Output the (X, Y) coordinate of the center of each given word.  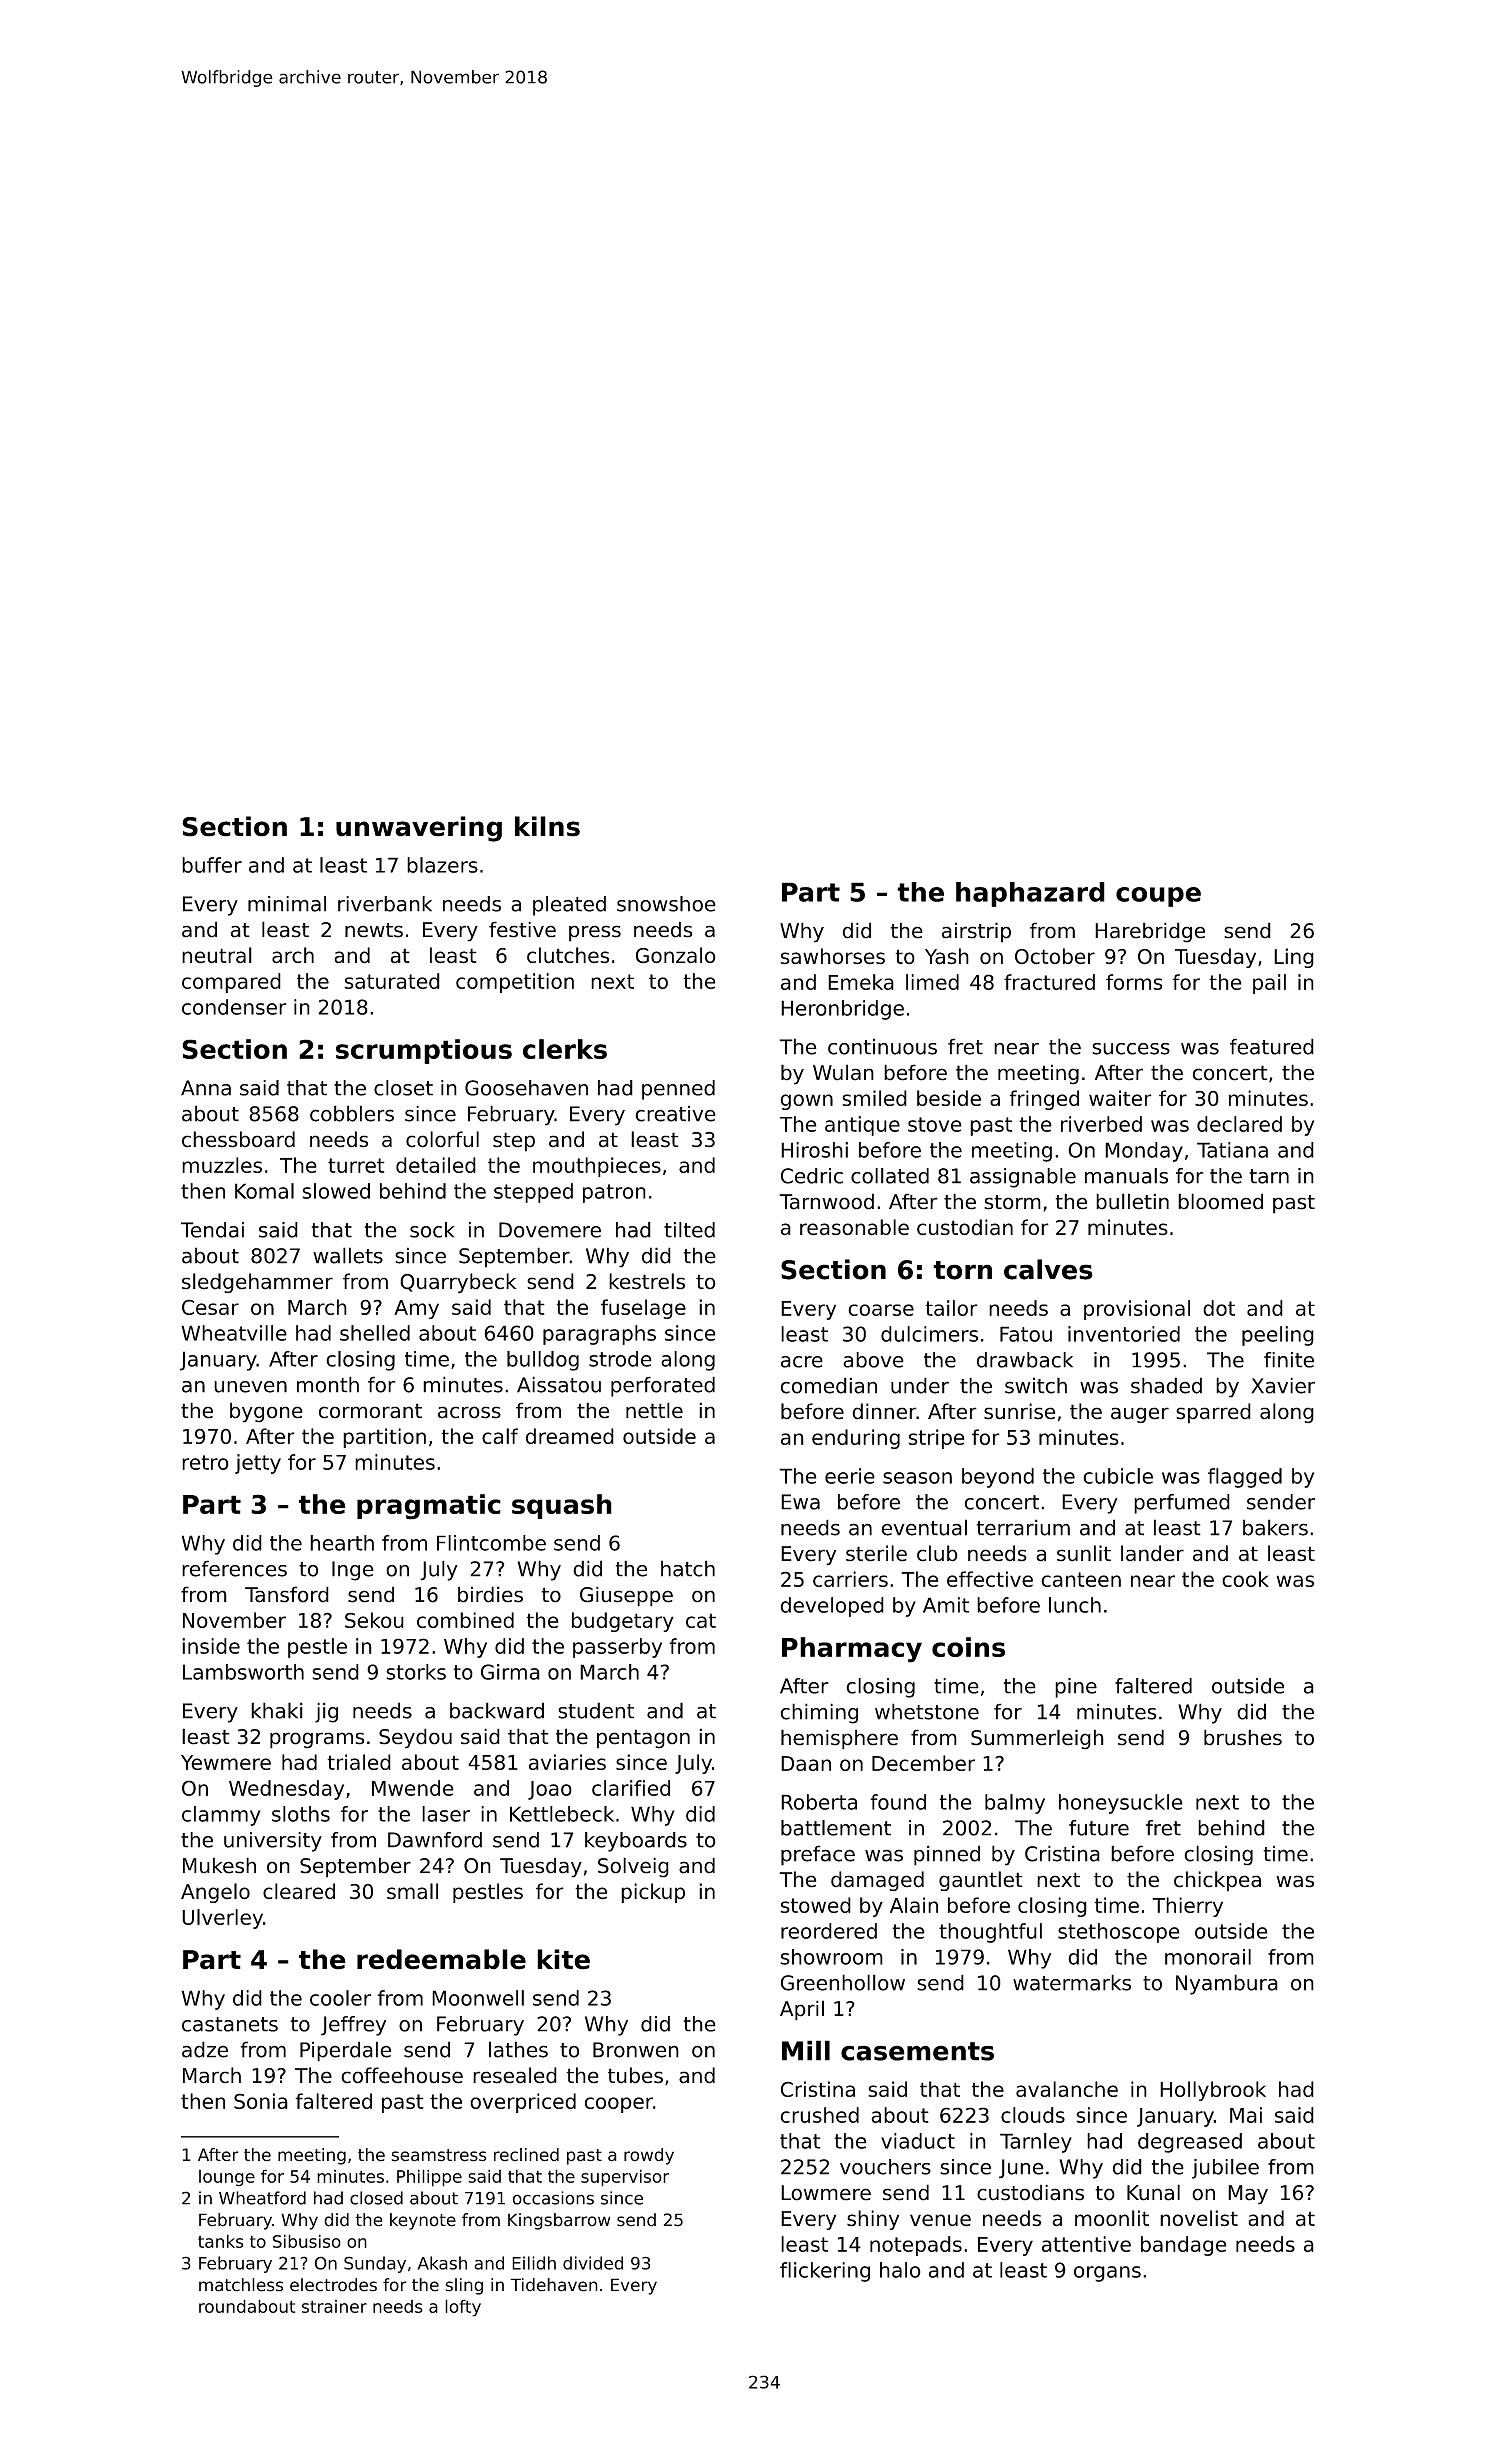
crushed (820, 2115)
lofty (463, 2308)
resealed (515, 2075)
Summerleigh (1037, 1739)
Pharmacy (852, 1650)
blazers (442, 865)
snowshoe (666, 904)
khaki (277, 1710)
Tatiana (1232, 1150)
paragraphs (599, 1335)
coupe (1158, 897)
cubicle (1118, 1476)
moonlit (1112, 2218)
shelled (375, 1333)
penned (678, 1090)
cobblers (352, 1113)
